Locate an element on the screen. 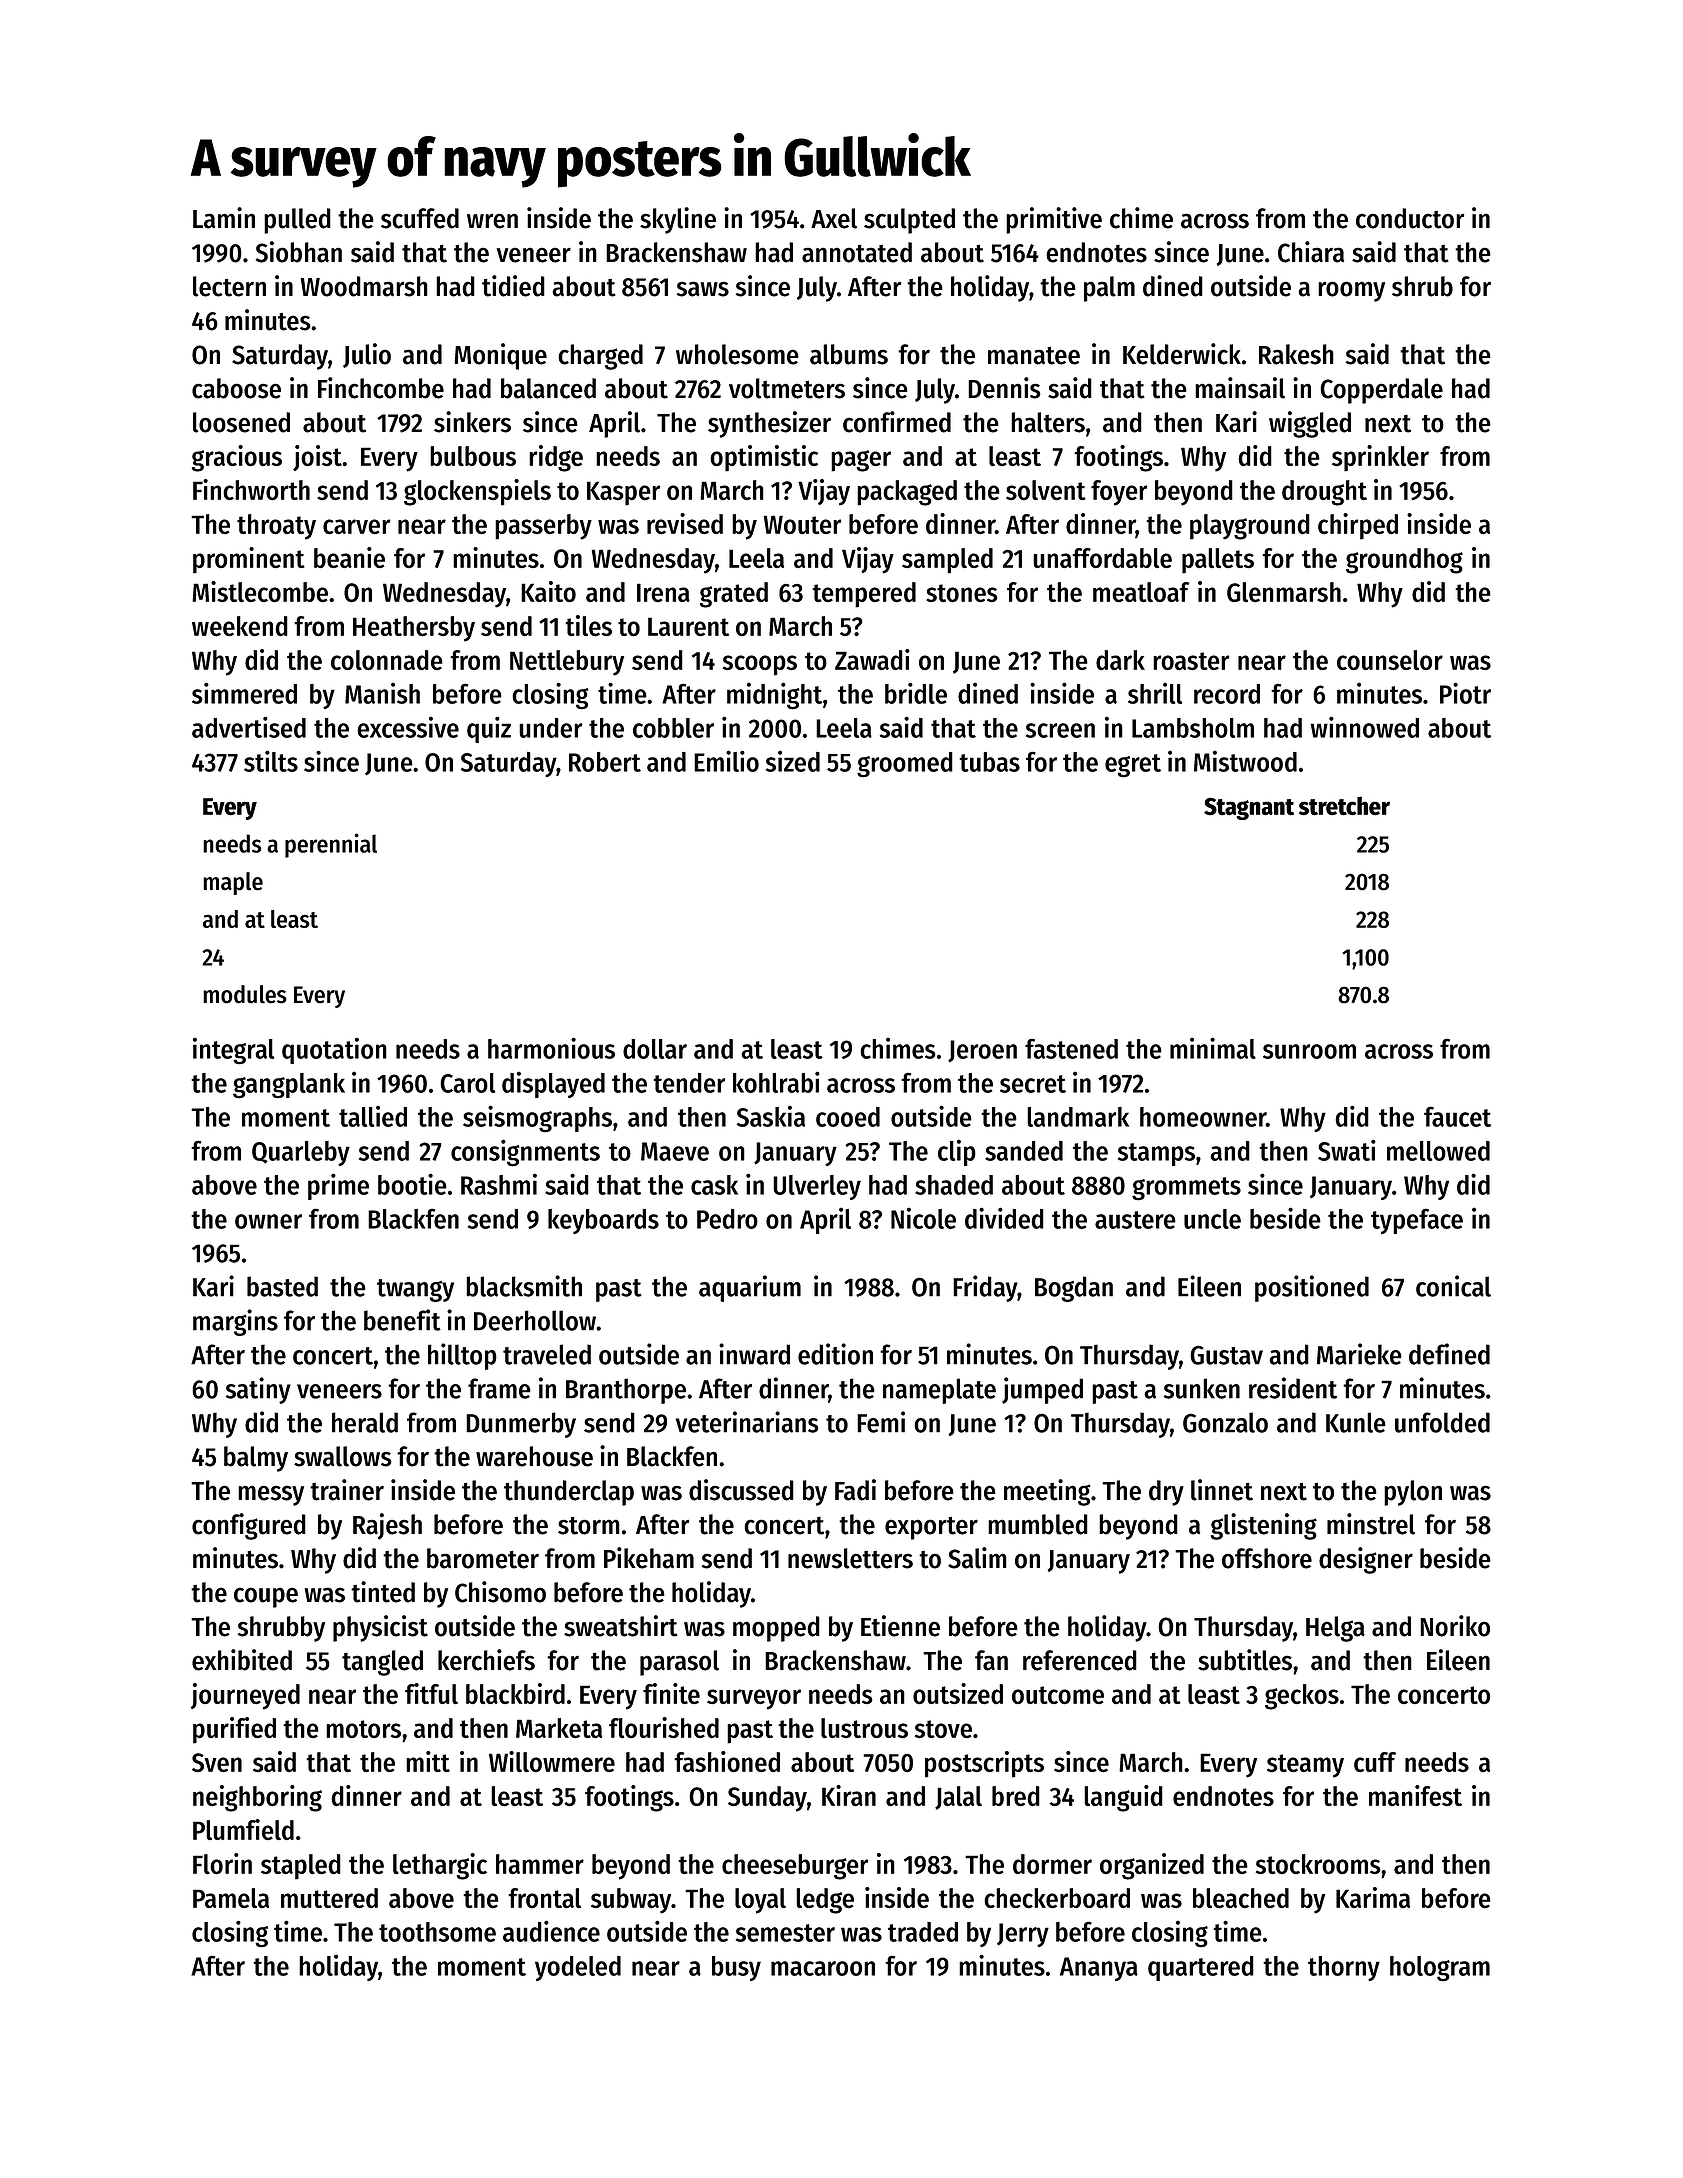 The image size is (1683, 2178). dollar is located at coordinates (655, 1049).
